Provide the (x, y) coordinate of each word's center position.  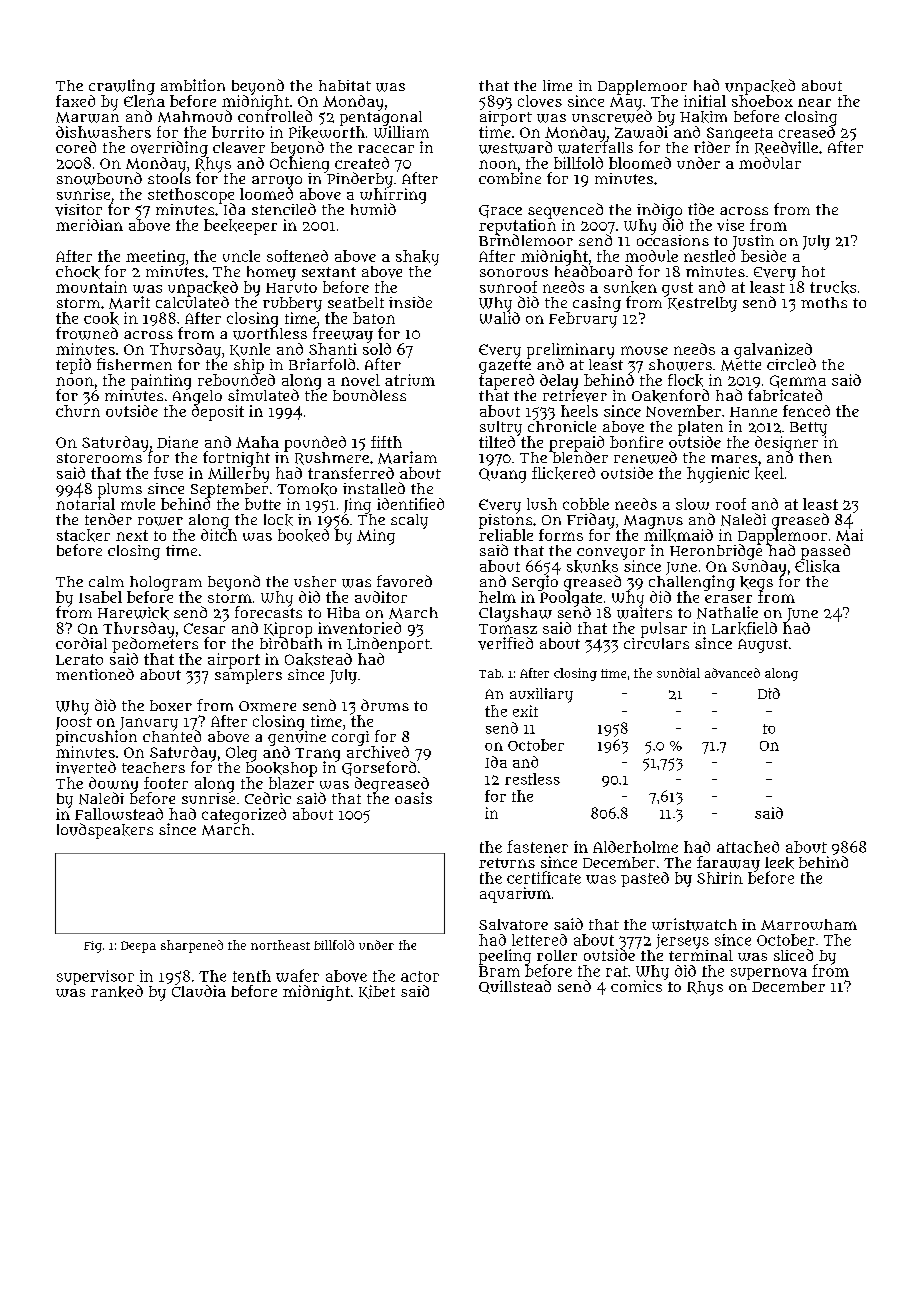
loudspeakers (105, 831)
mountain (91, 287)
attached (748, 847)
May (626, 104)
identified (410, 504)
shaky (417, 258)
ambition (193, 85)
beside (763, 256)
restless (532, 779)
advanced (732, 673)
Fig (93, 947)
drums (385, 705)
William (401, 132)
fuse (168, 473)
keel (769, 473)
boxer (171, 705)
